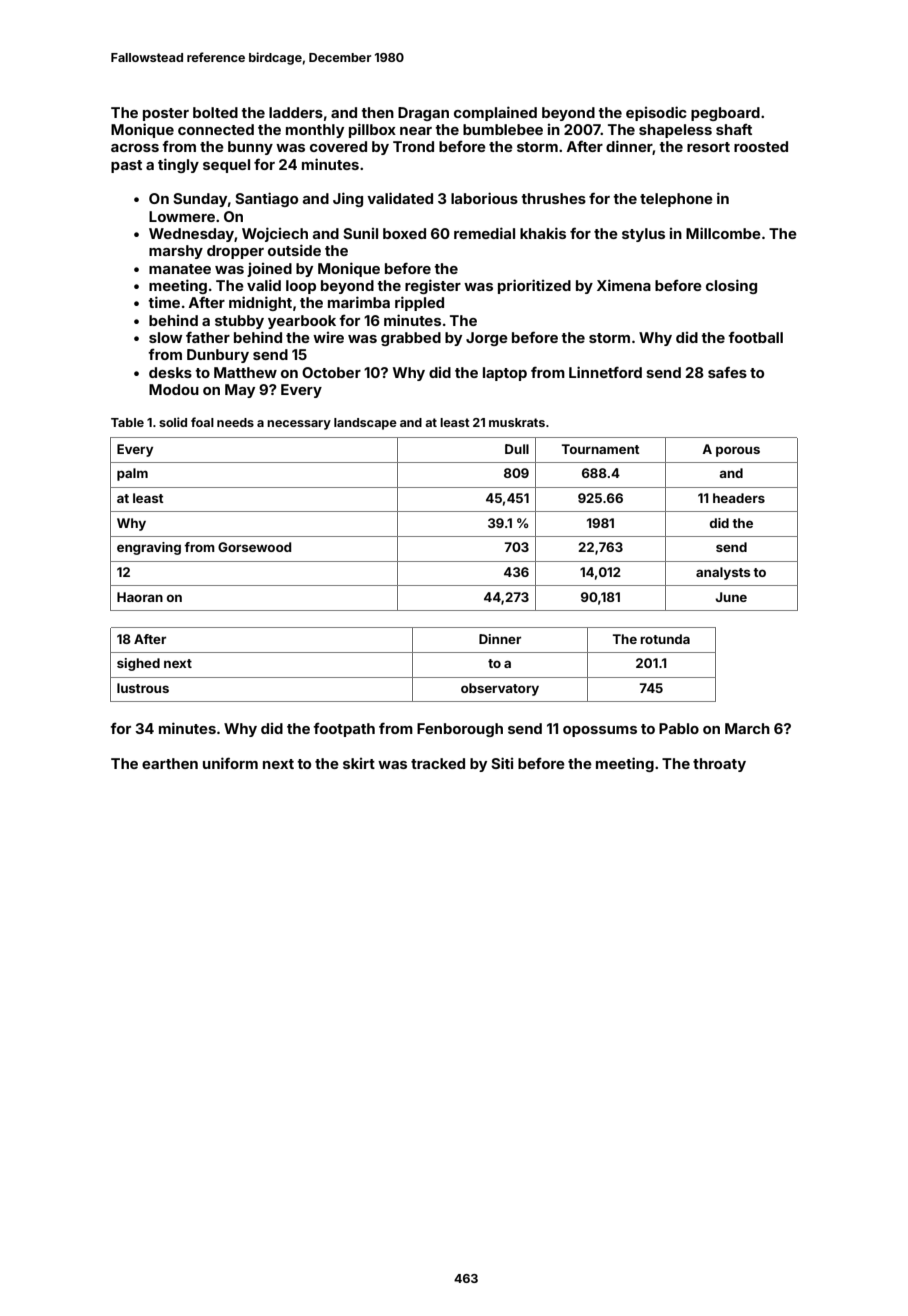 This screenshot has width=908, height=1316. What do you see at coordinates (132, 474) in the screenshot?
I see `palm` at bounding box center [132, 474].
